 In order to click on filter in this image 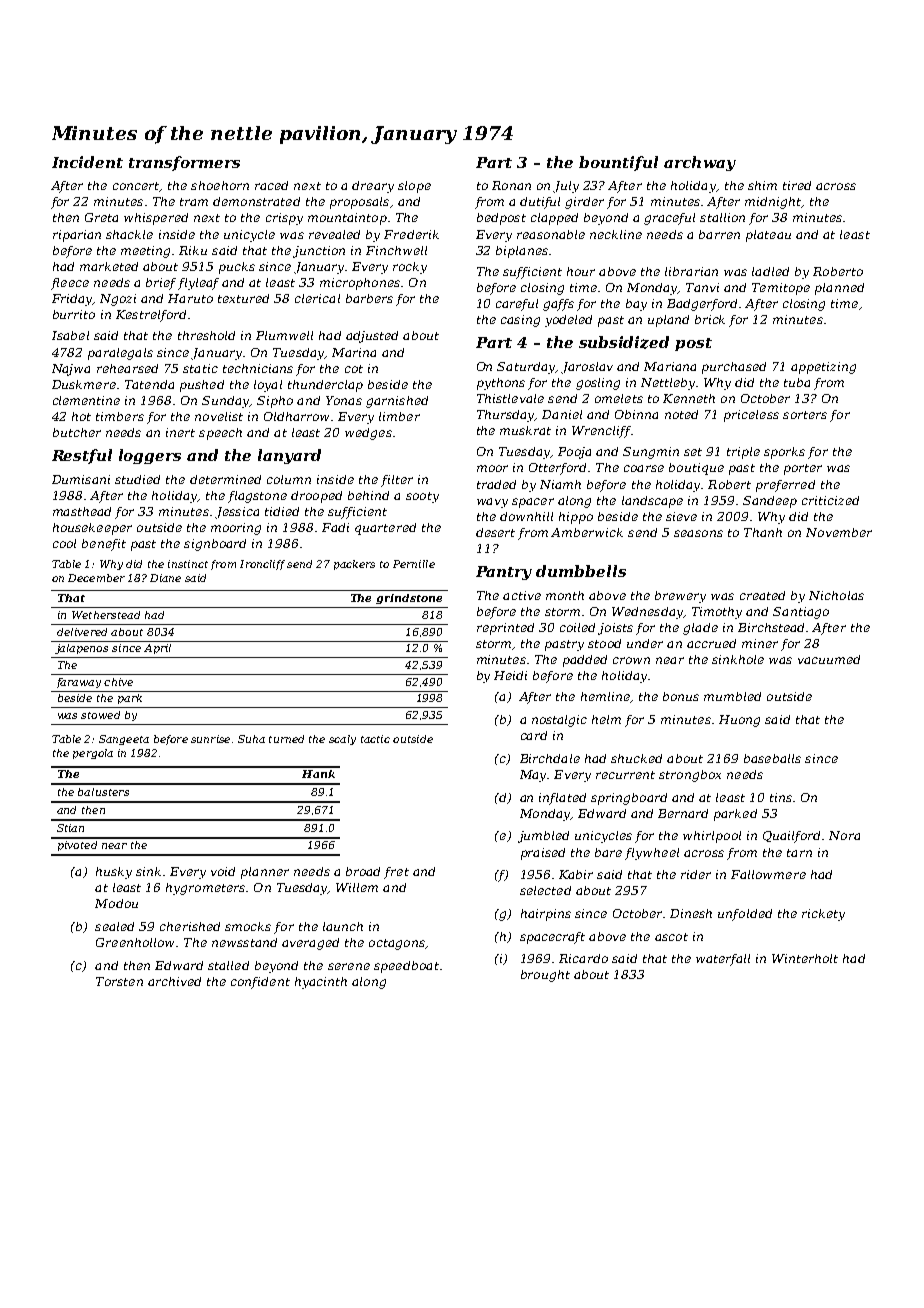, I will do `click(397, 481)`.
